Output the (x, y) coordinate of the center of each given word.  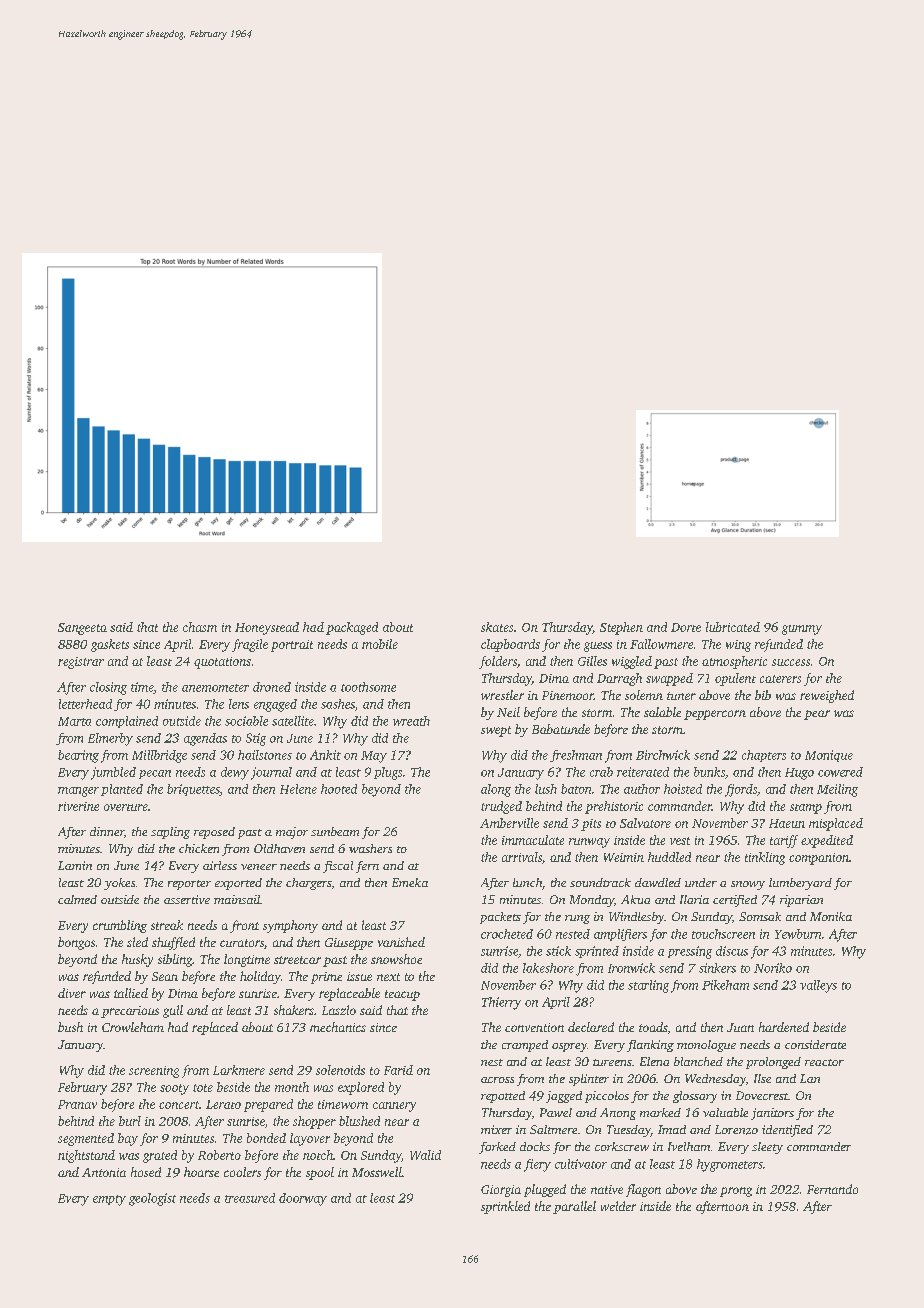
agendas (205, 739)
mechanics (338, 1027)
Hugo (799, 774)
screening (154, 1072)
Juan (740, 1027)
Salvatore (645, 823)
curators (242, 943)
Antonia (104, 1172)
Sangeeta (82, 629)
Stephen (621, 628)
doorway (303, 1199)
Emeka (410, 882)
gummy (802, 630)
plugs (388, 773)
